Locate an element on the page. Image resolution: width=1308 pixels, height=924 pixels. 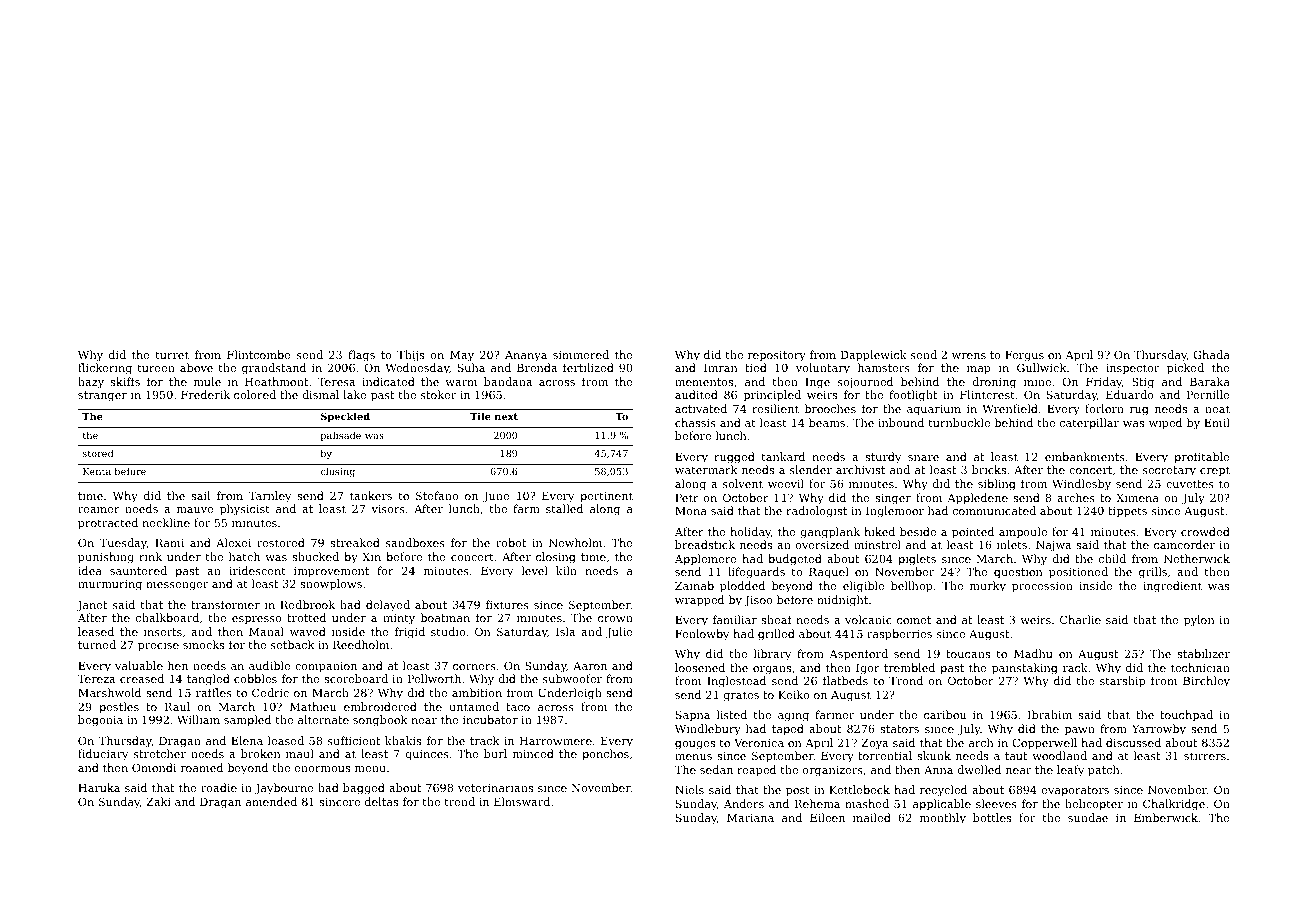
taco is located at coordinates (518, 707).
